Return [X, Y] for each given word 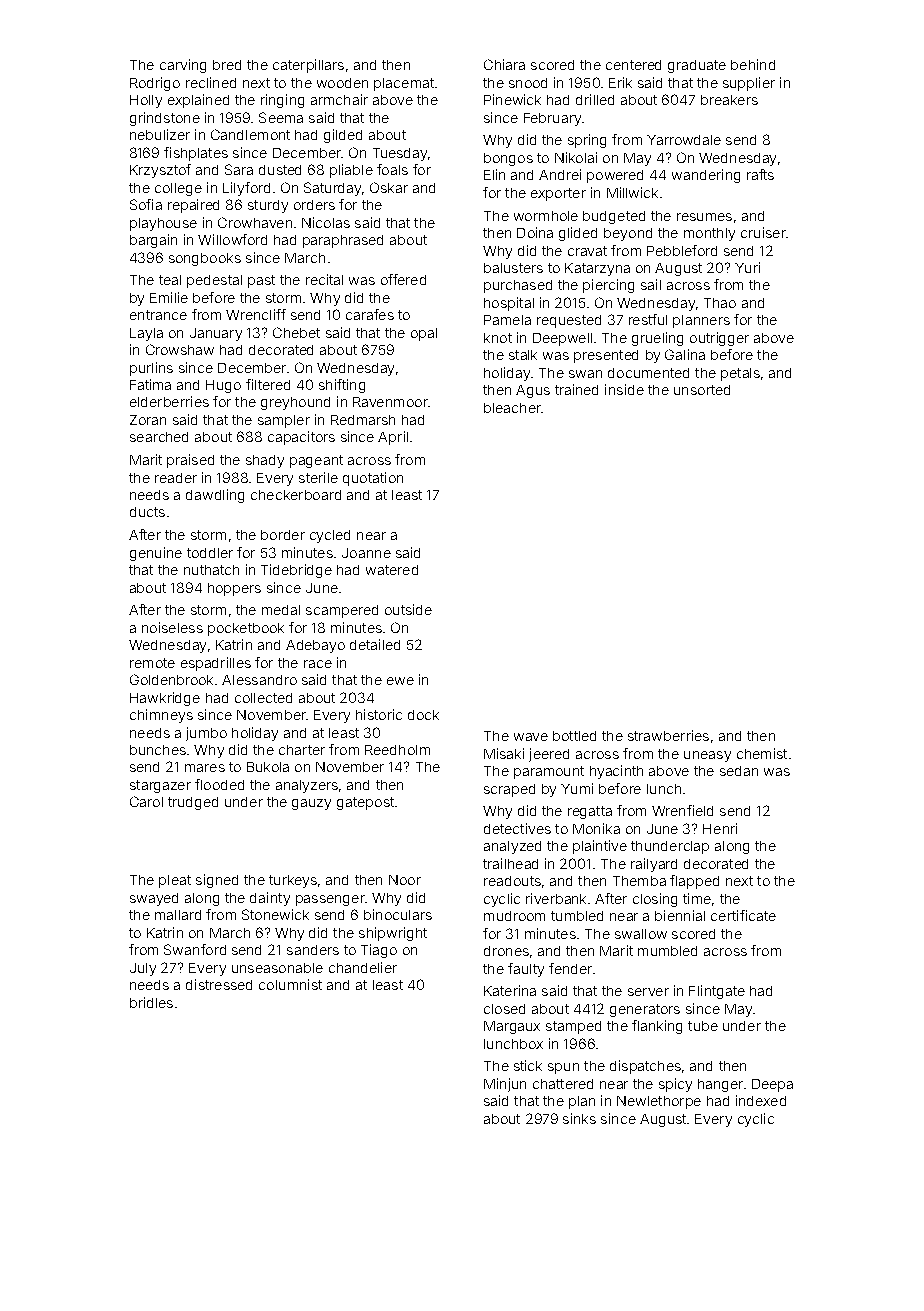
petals [740, 374]
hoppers [234, 589]
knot [498, 338]
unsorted [702, 390]
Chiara [504, 64]
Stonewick [275, 914]
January [216, 334]
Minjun [505, 1085]
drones [506, 951]
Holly [146, 101]
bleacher [512, 408]
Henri [720, 828]
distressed [219, 984]
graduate [697, 66]
